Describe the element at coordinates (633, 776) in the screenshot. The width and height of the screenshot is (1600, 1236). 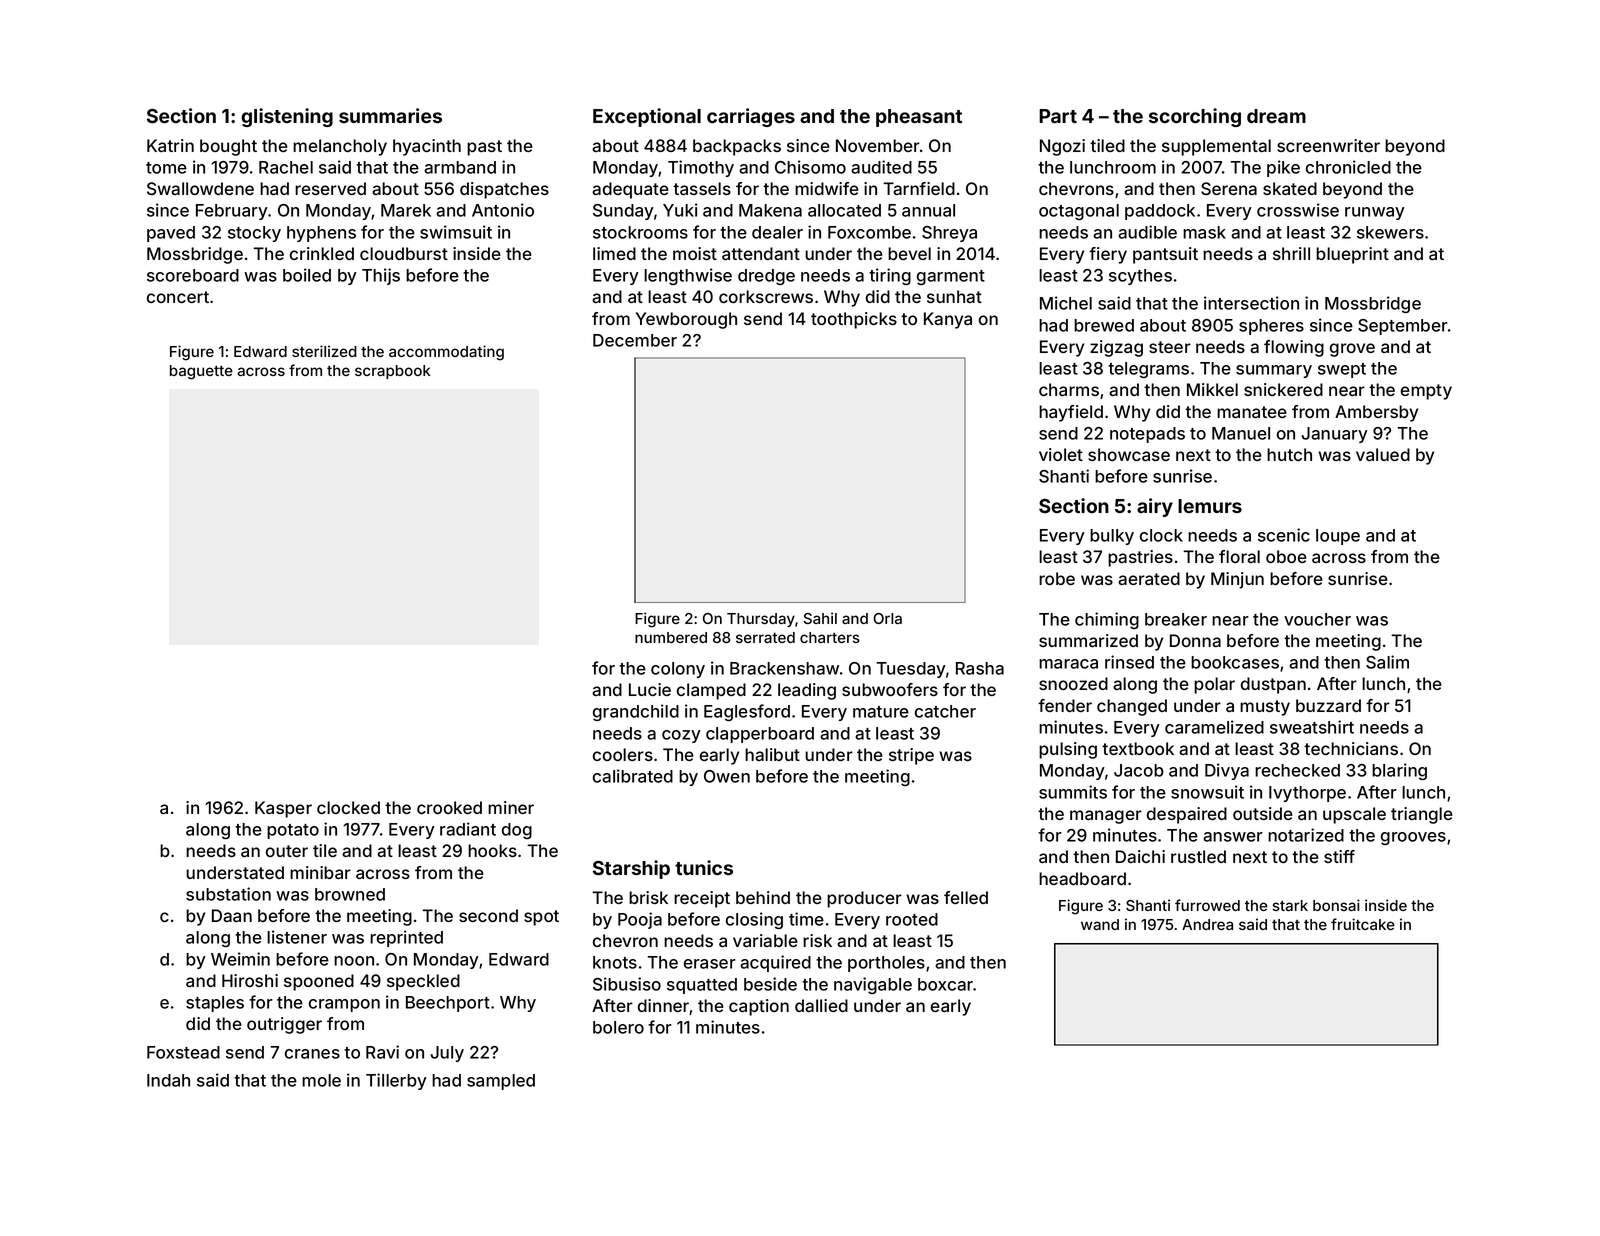
I see `calibrated` at that location.
